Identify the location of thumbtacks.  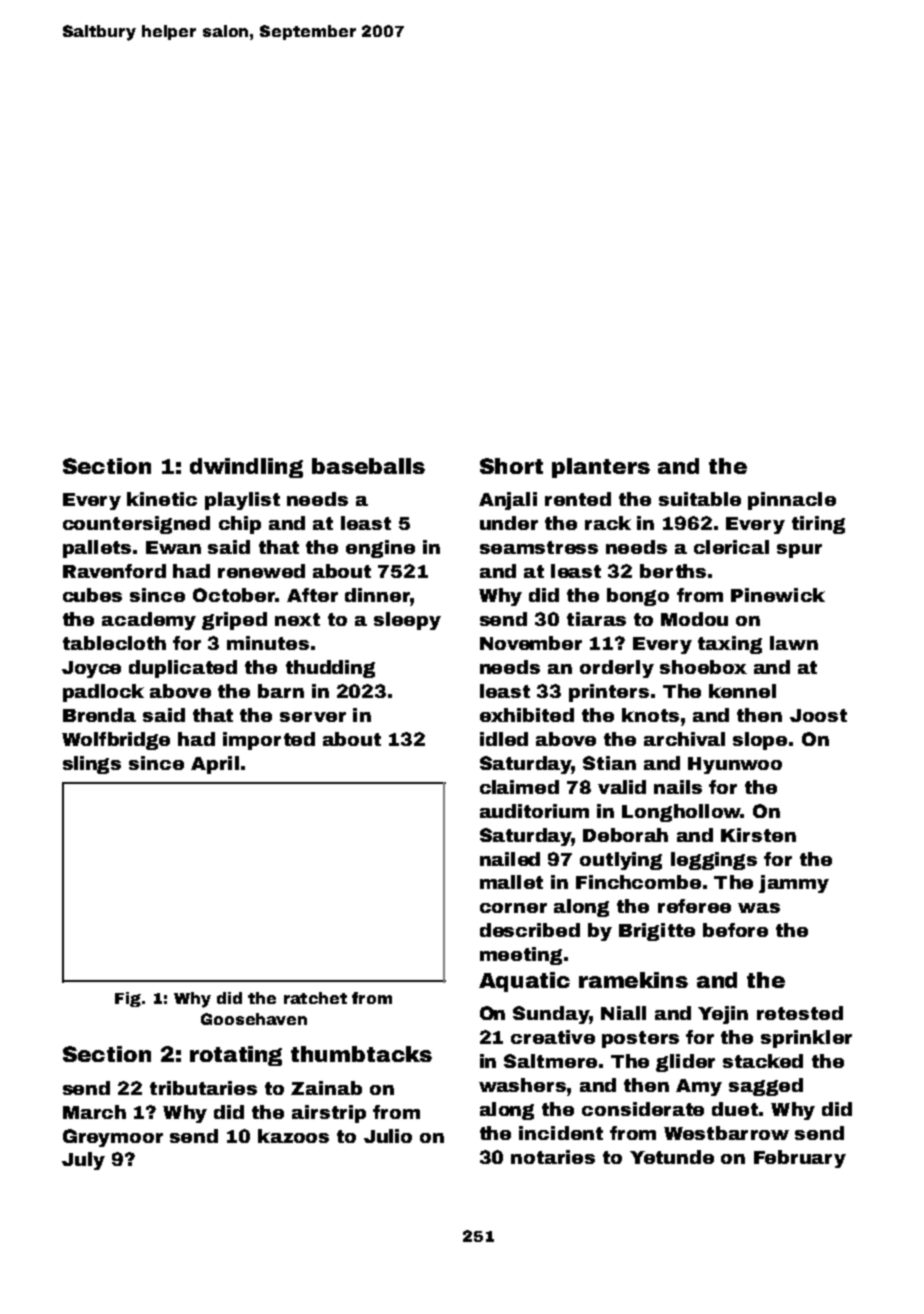
(361, 1054).
